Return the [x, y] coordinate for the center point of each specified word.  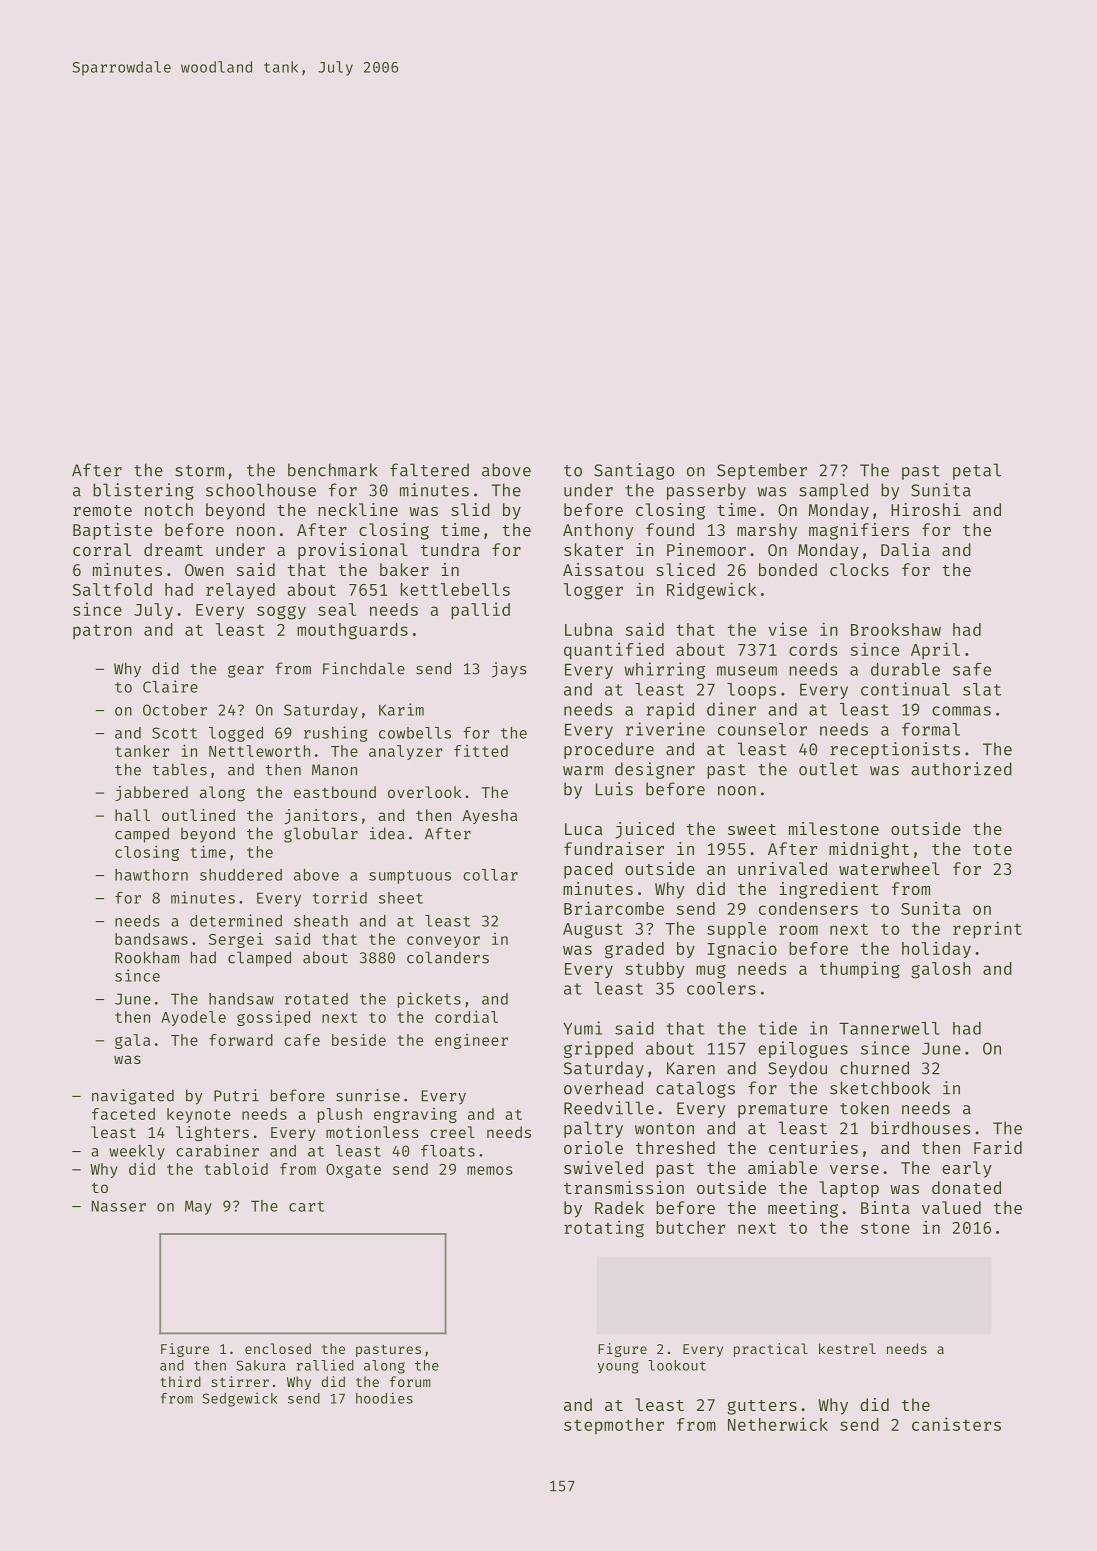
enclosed [278, 1348]
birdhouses [920, 1128]
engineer [471, 1041]
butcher [690, 1227]
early [966, 1169]
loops [751, 691]
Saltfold [112, 589]
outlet [828, 769]
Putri [236, 1095]
